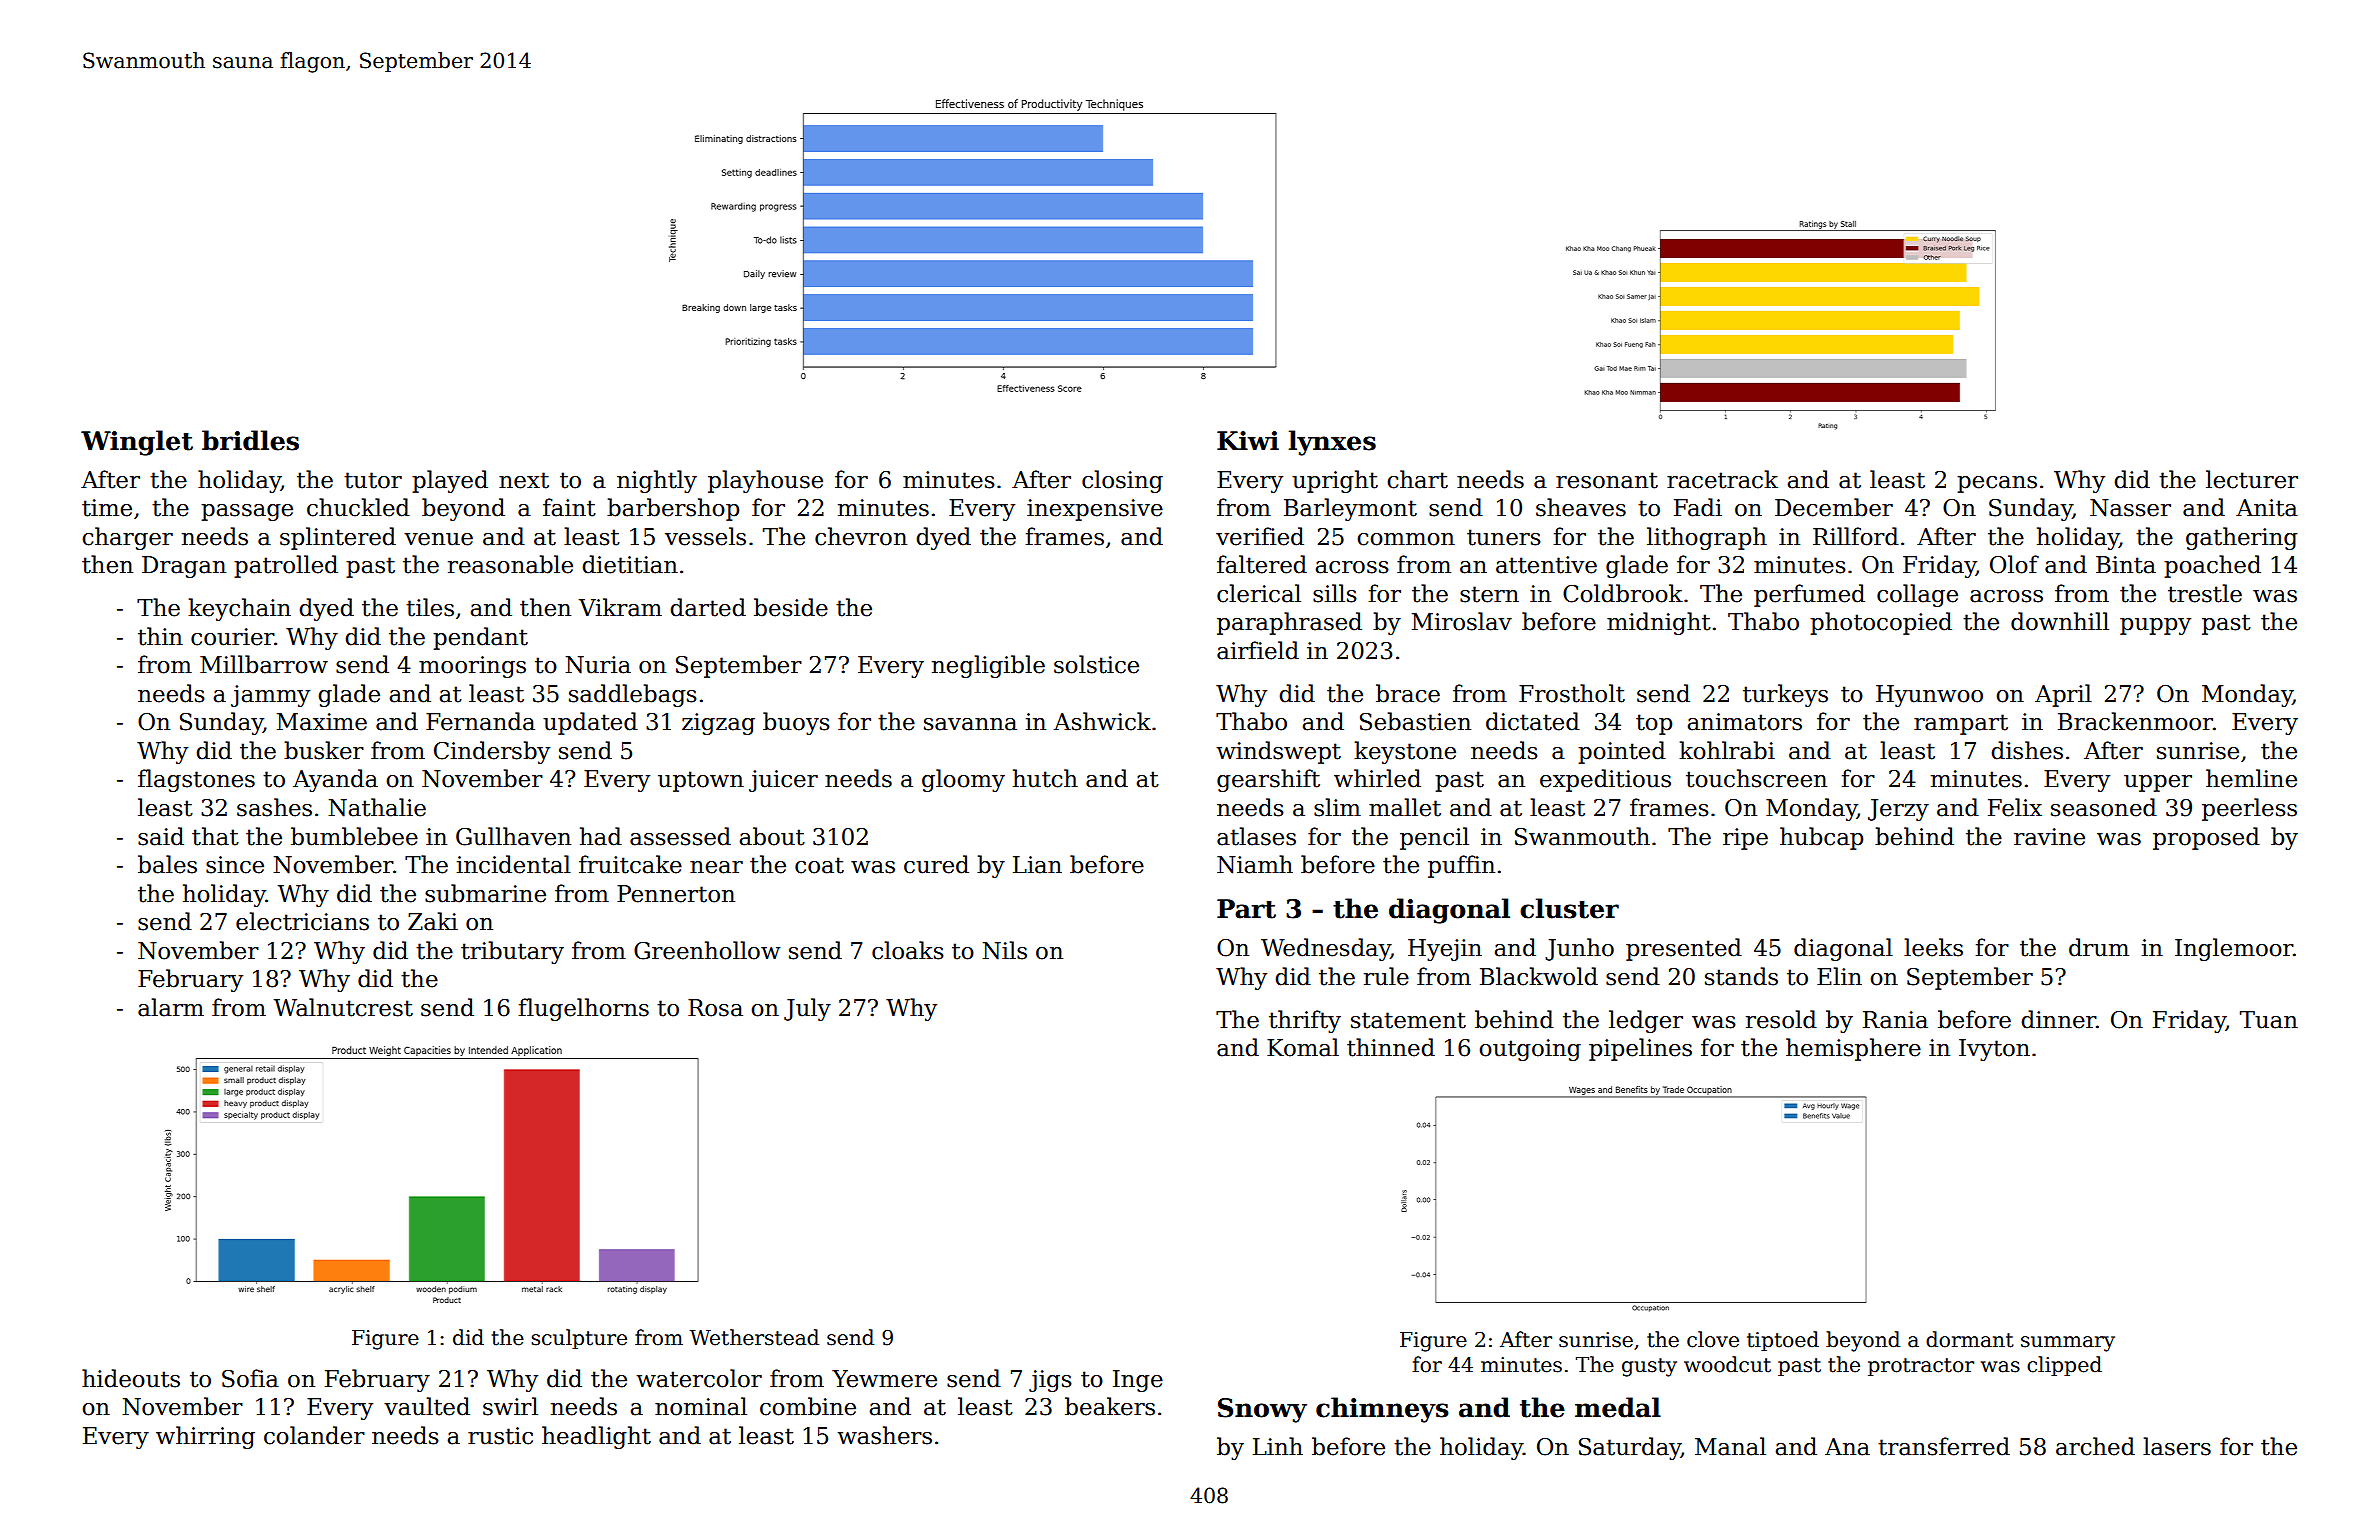 The image size is (2380, 1540). What do you see at coordinates (1929, 696) in the screenshot?
I see `Hyunwoo` at bounding box center [1929, 696].
